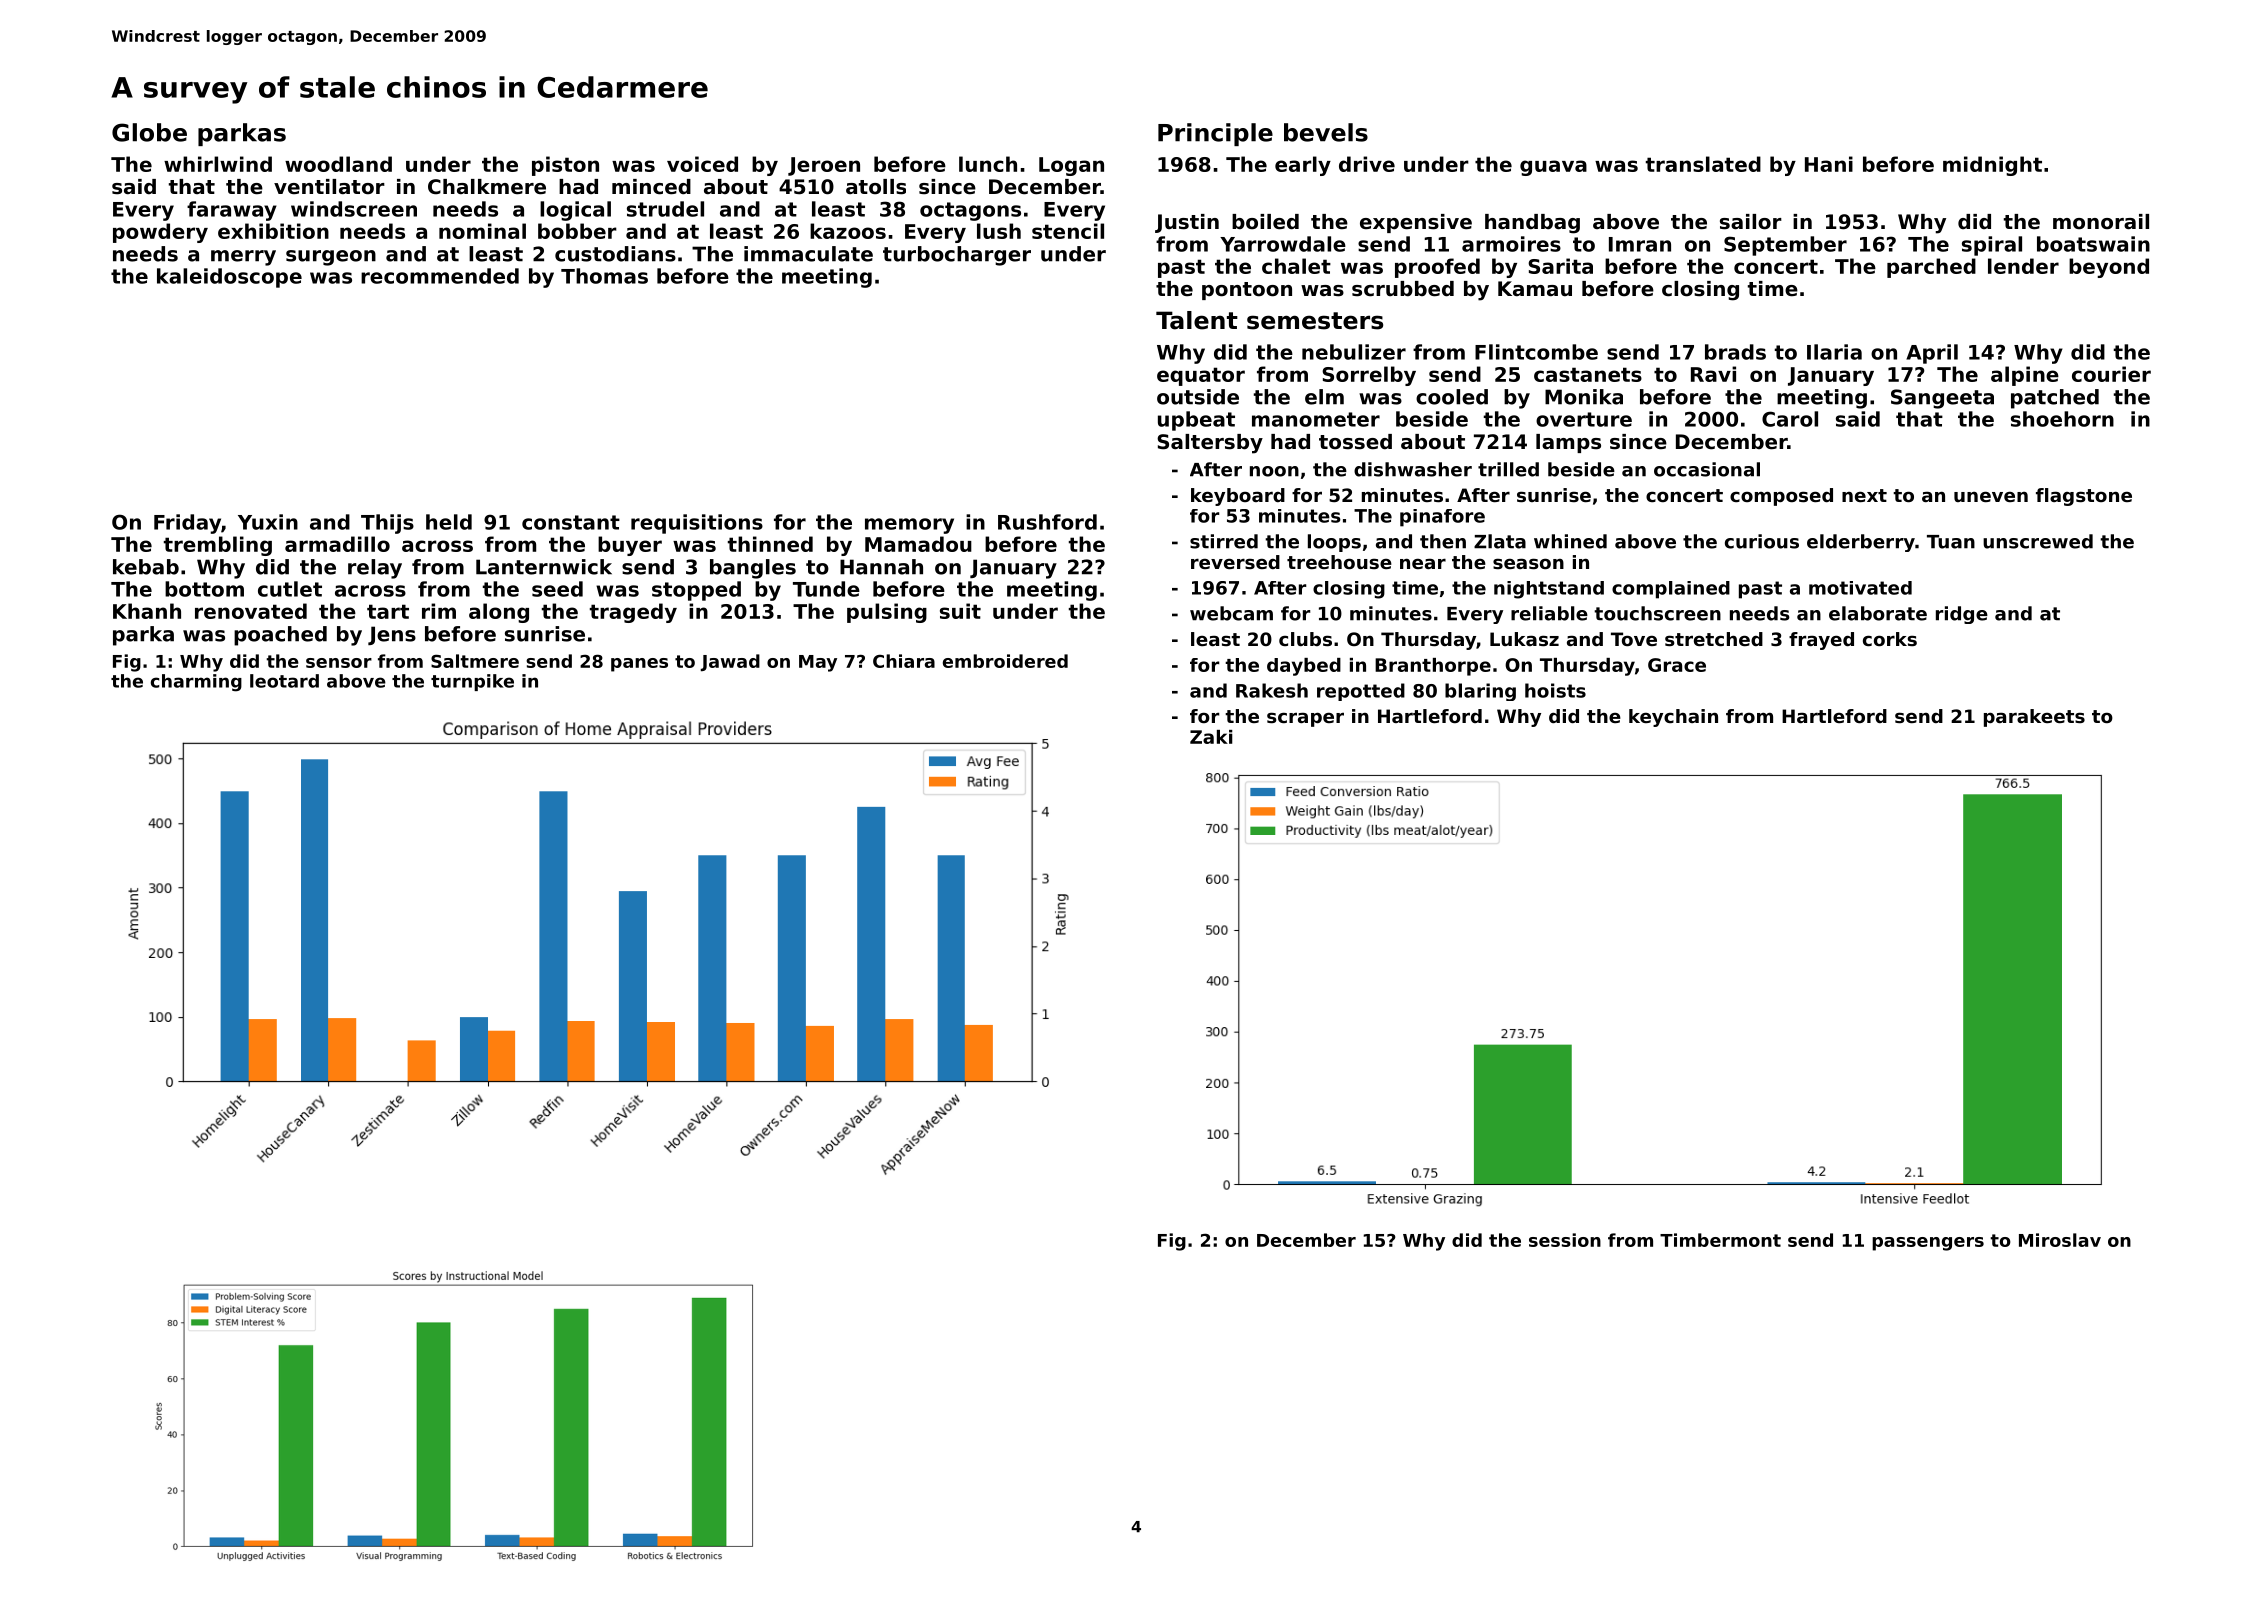 The image size is (2262, 1600). I want to click on charming, so click(196, 683).
